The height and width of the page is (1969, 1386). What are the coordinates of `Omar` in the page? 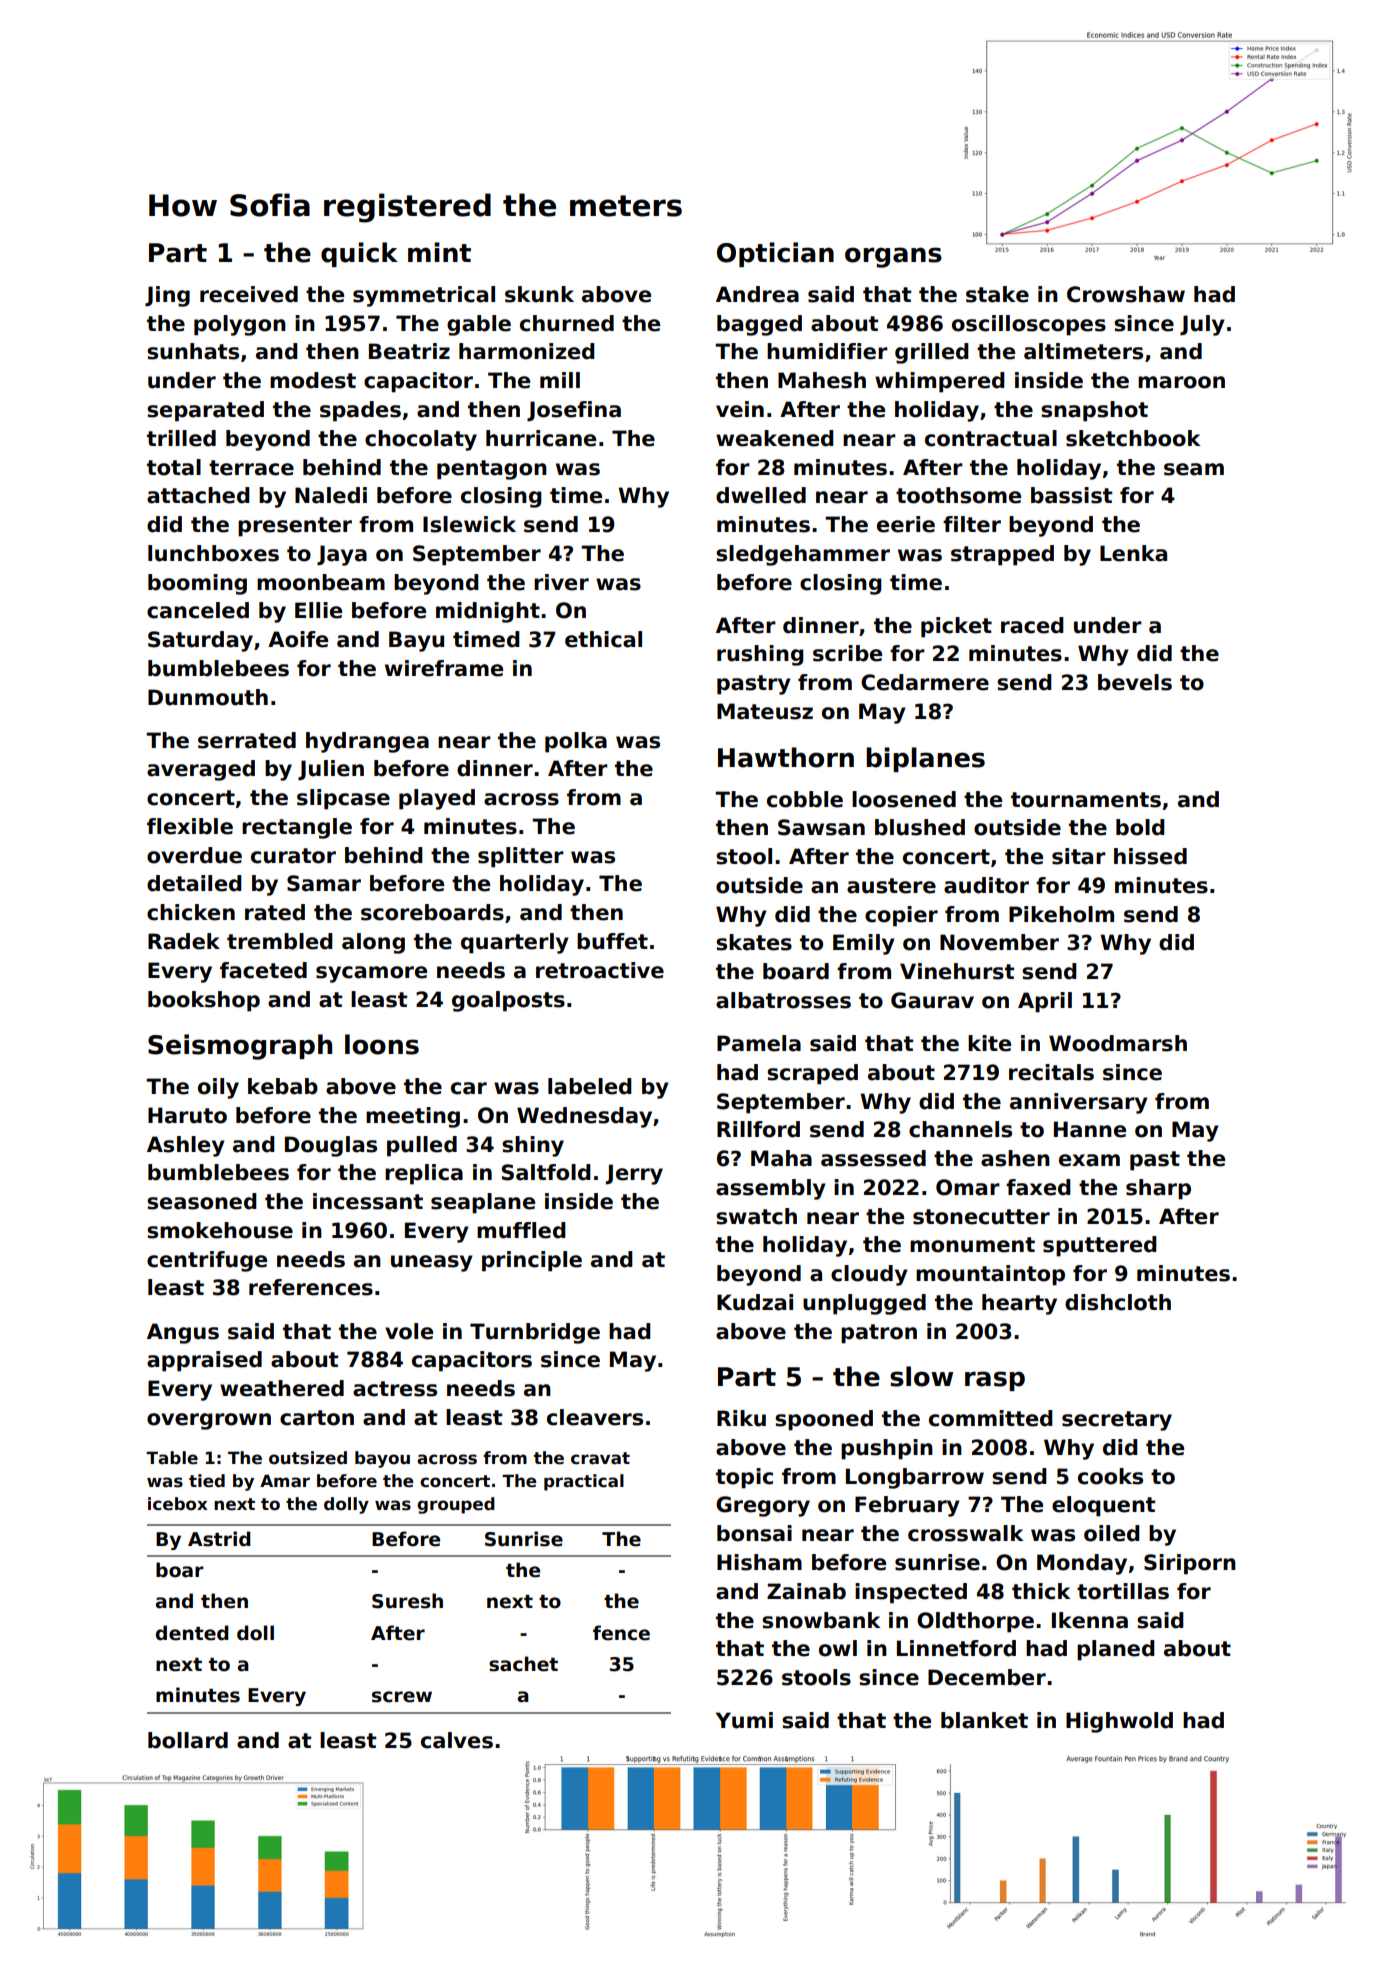 It's located at (968, 1187).
